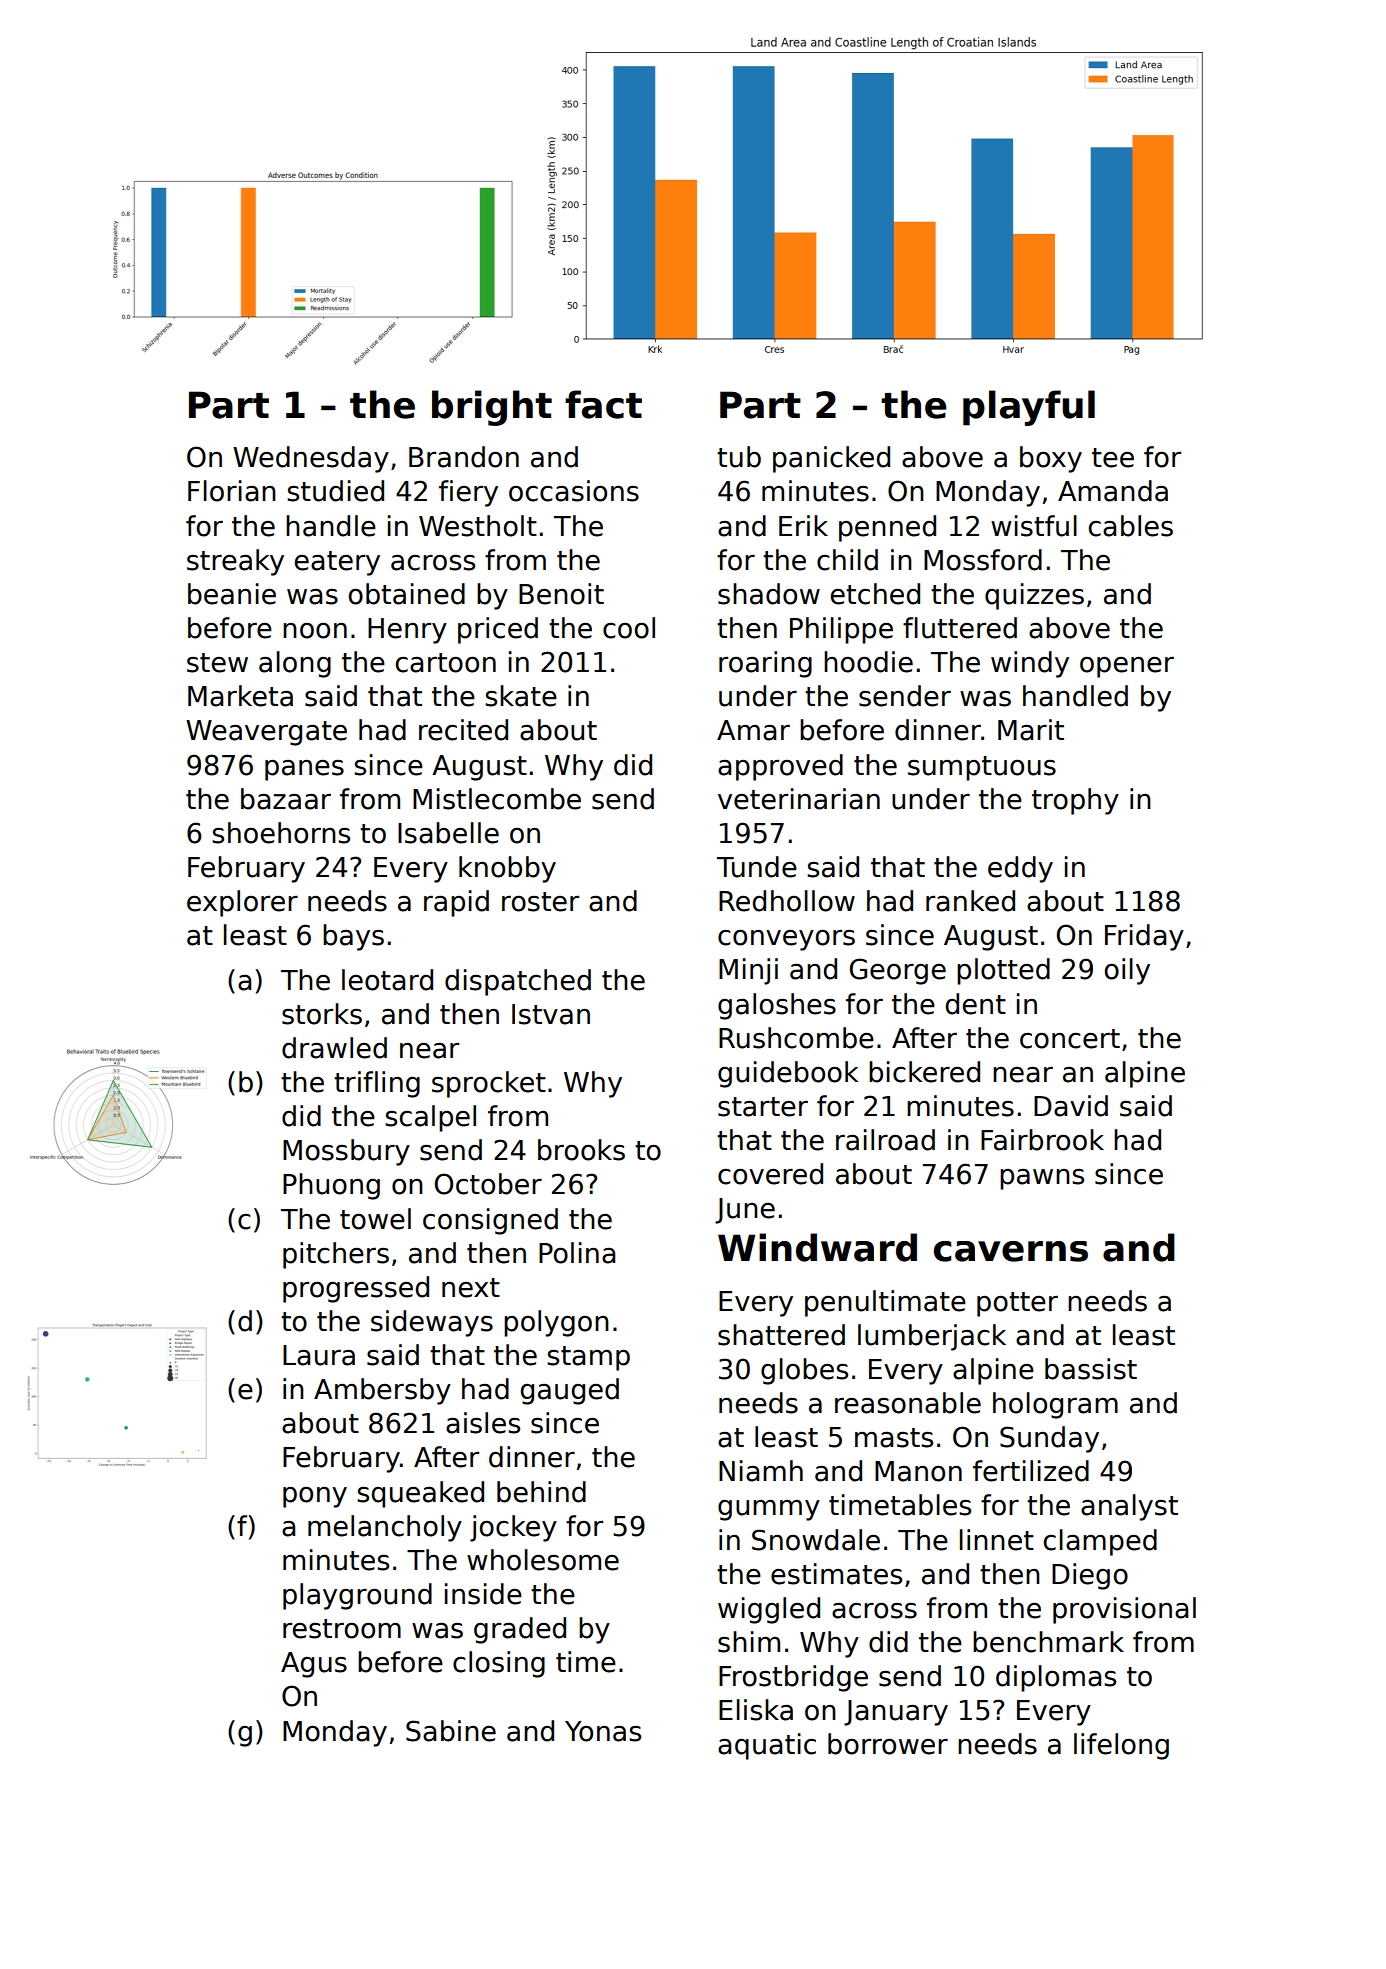 This screenshot has width=1386, height=1969. I want to click on panicked, so click(831, 459).
